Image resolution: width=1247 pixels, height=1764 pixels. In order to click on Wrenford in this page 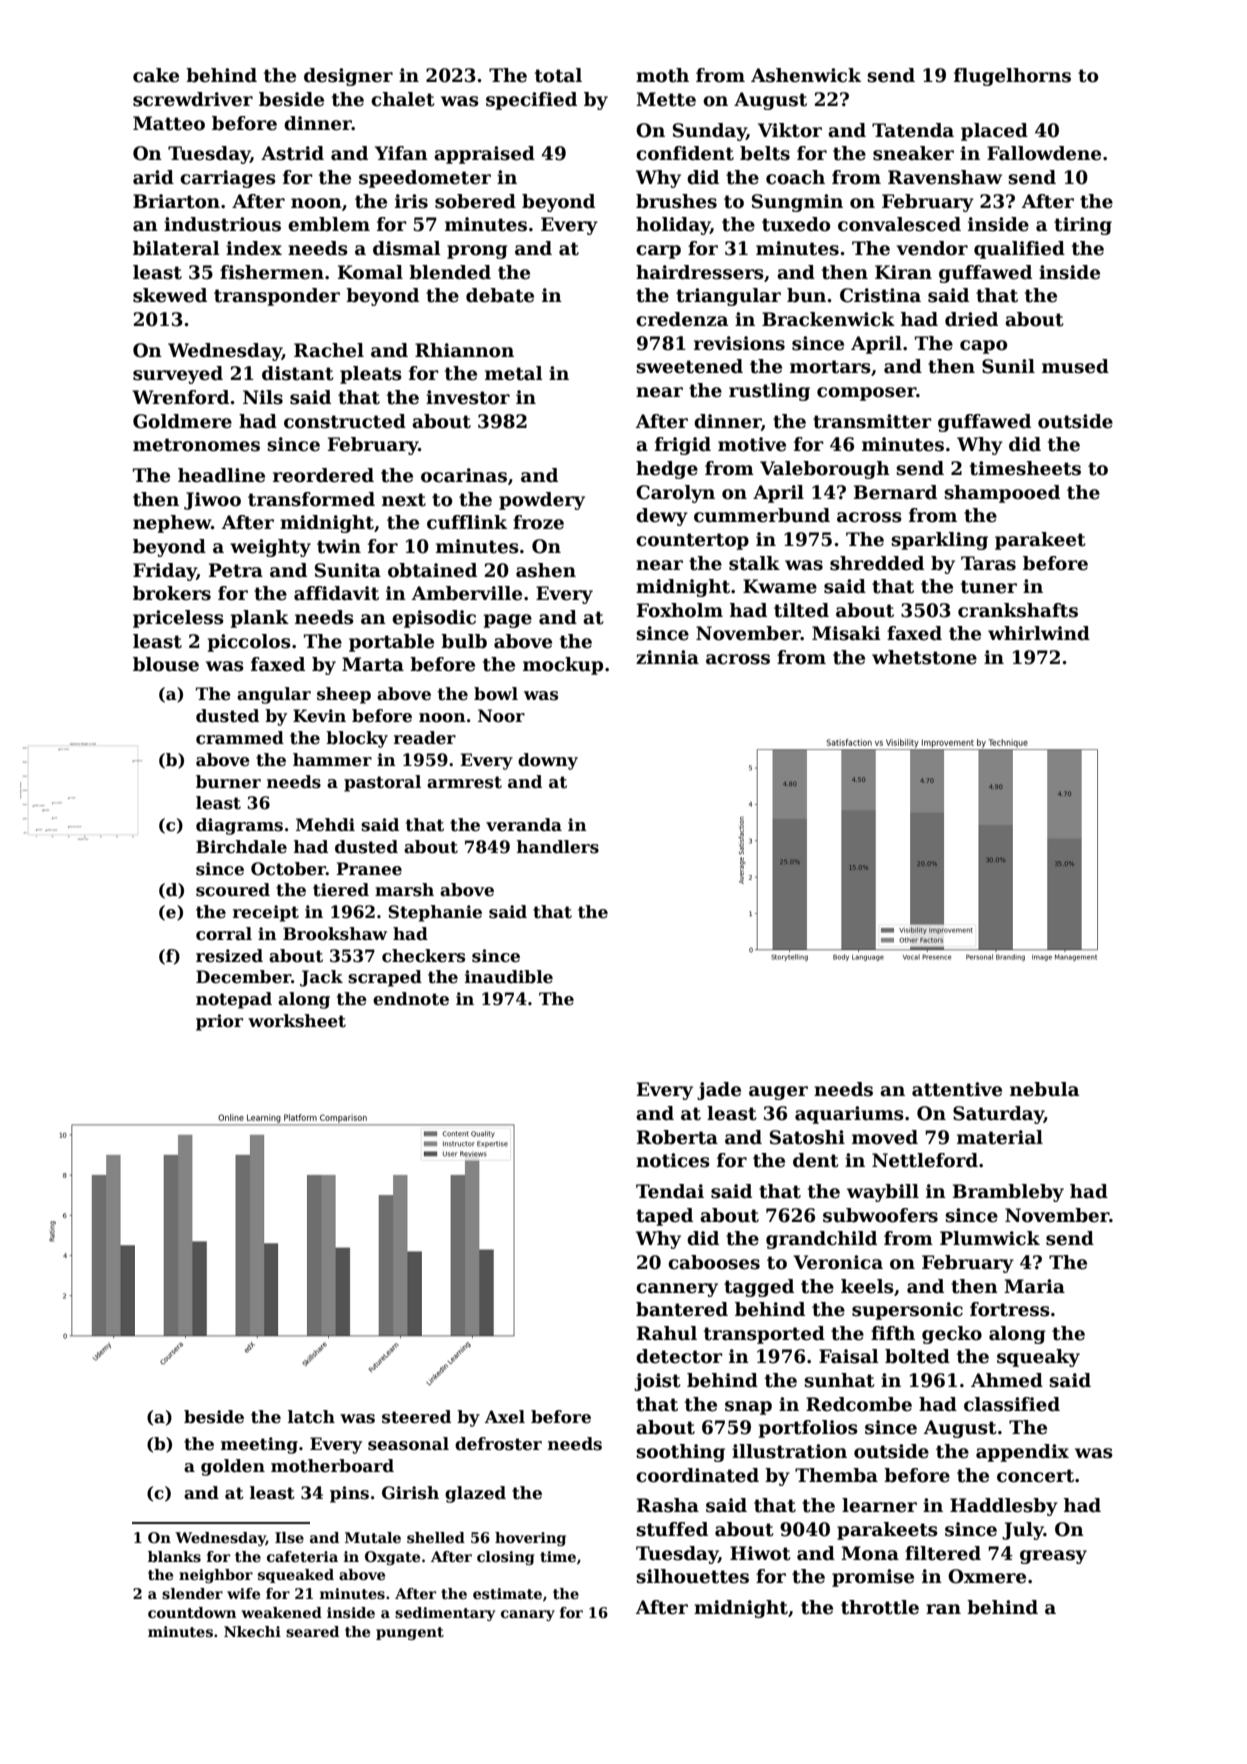, I will do `click(180, 397)`.
